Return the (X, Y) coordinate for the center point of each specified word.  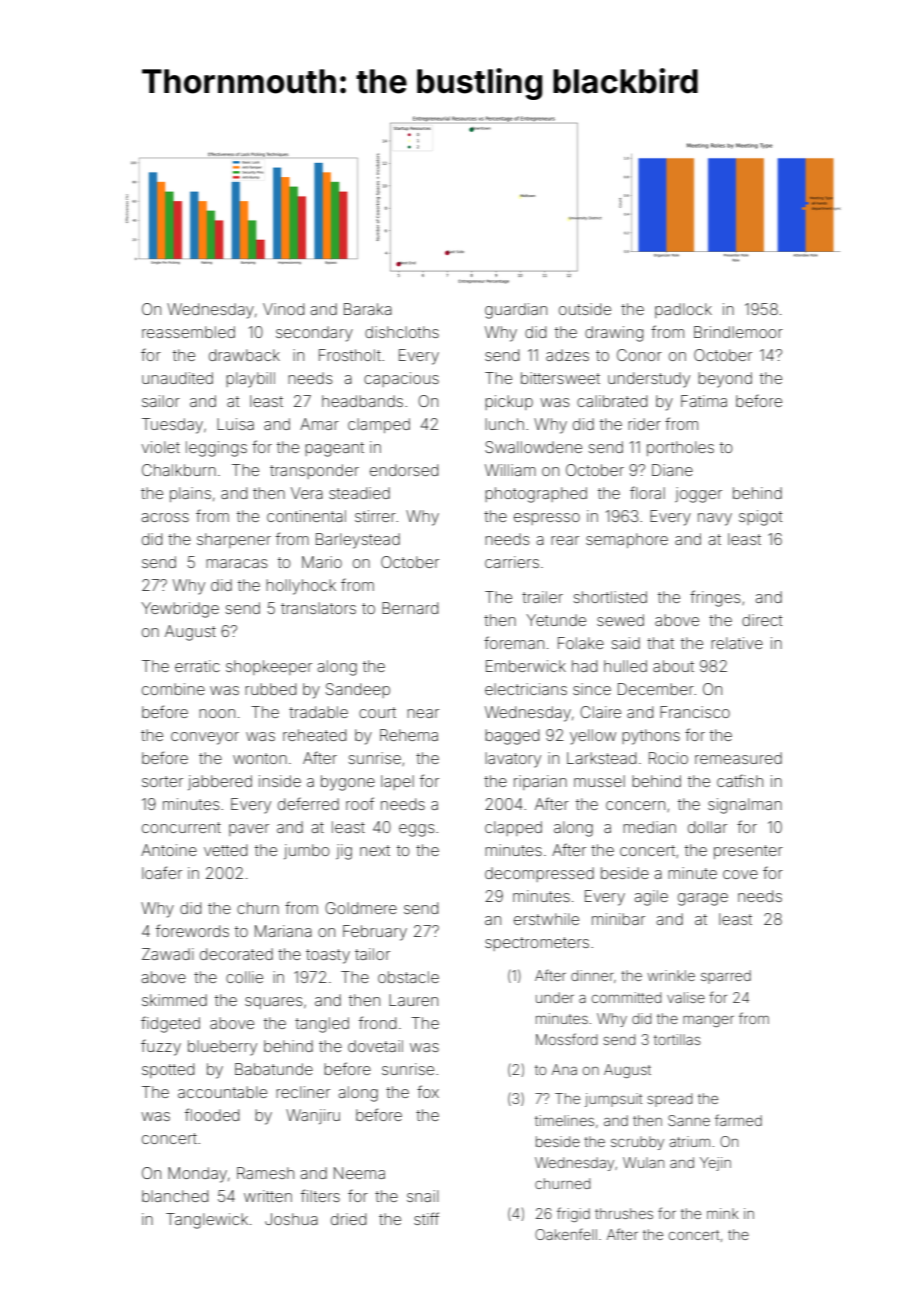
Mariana (283, 931)
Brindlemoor (738, 332)
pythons (651, 737)
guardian (516, 311)
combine (173, 689)
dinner (592, 975)
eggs (417, 830)
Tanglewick (207, 1221)
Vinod (283, 309)
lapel (397, 782)
